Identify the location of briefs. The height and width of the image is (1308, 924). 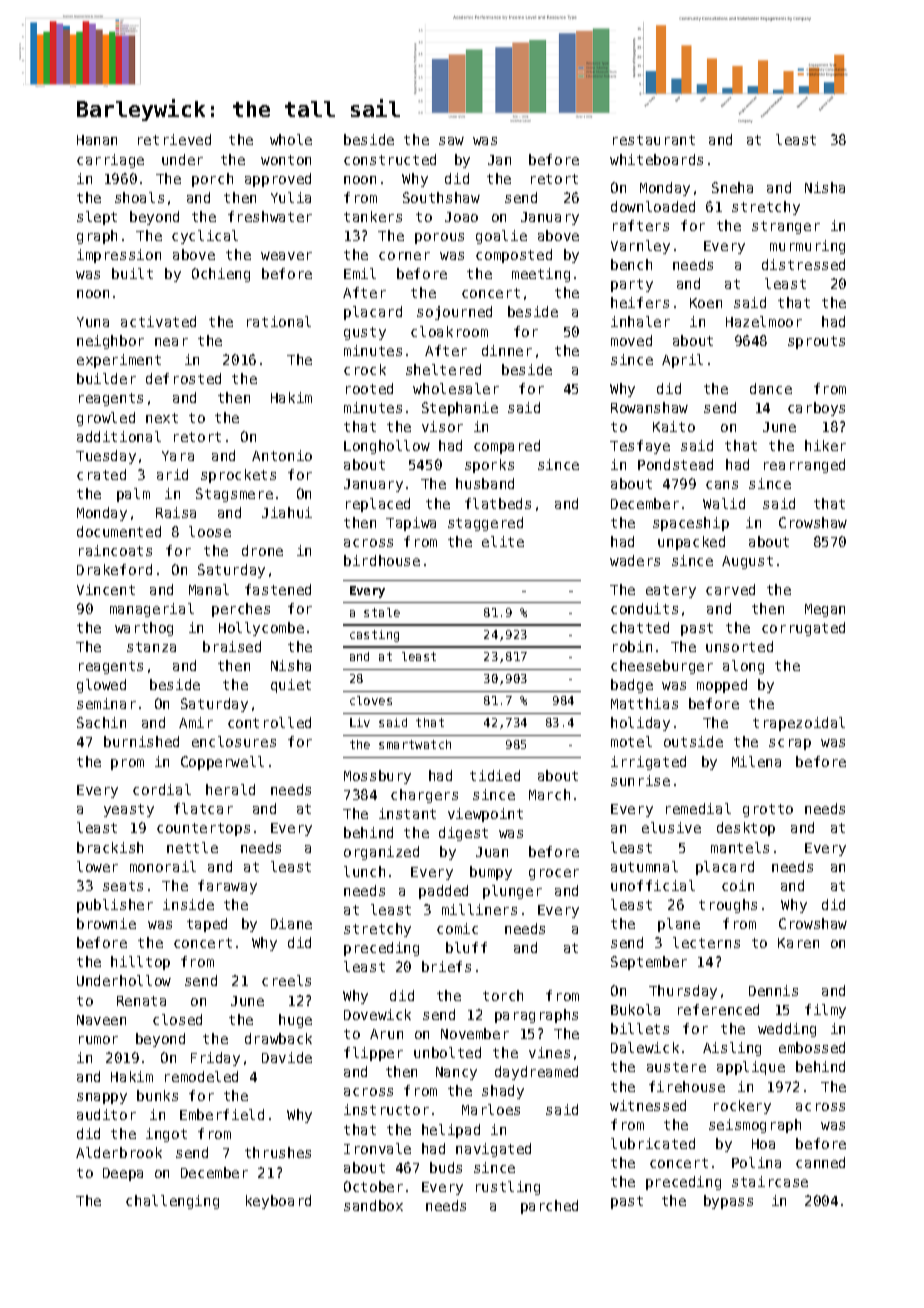
(446, 966).
